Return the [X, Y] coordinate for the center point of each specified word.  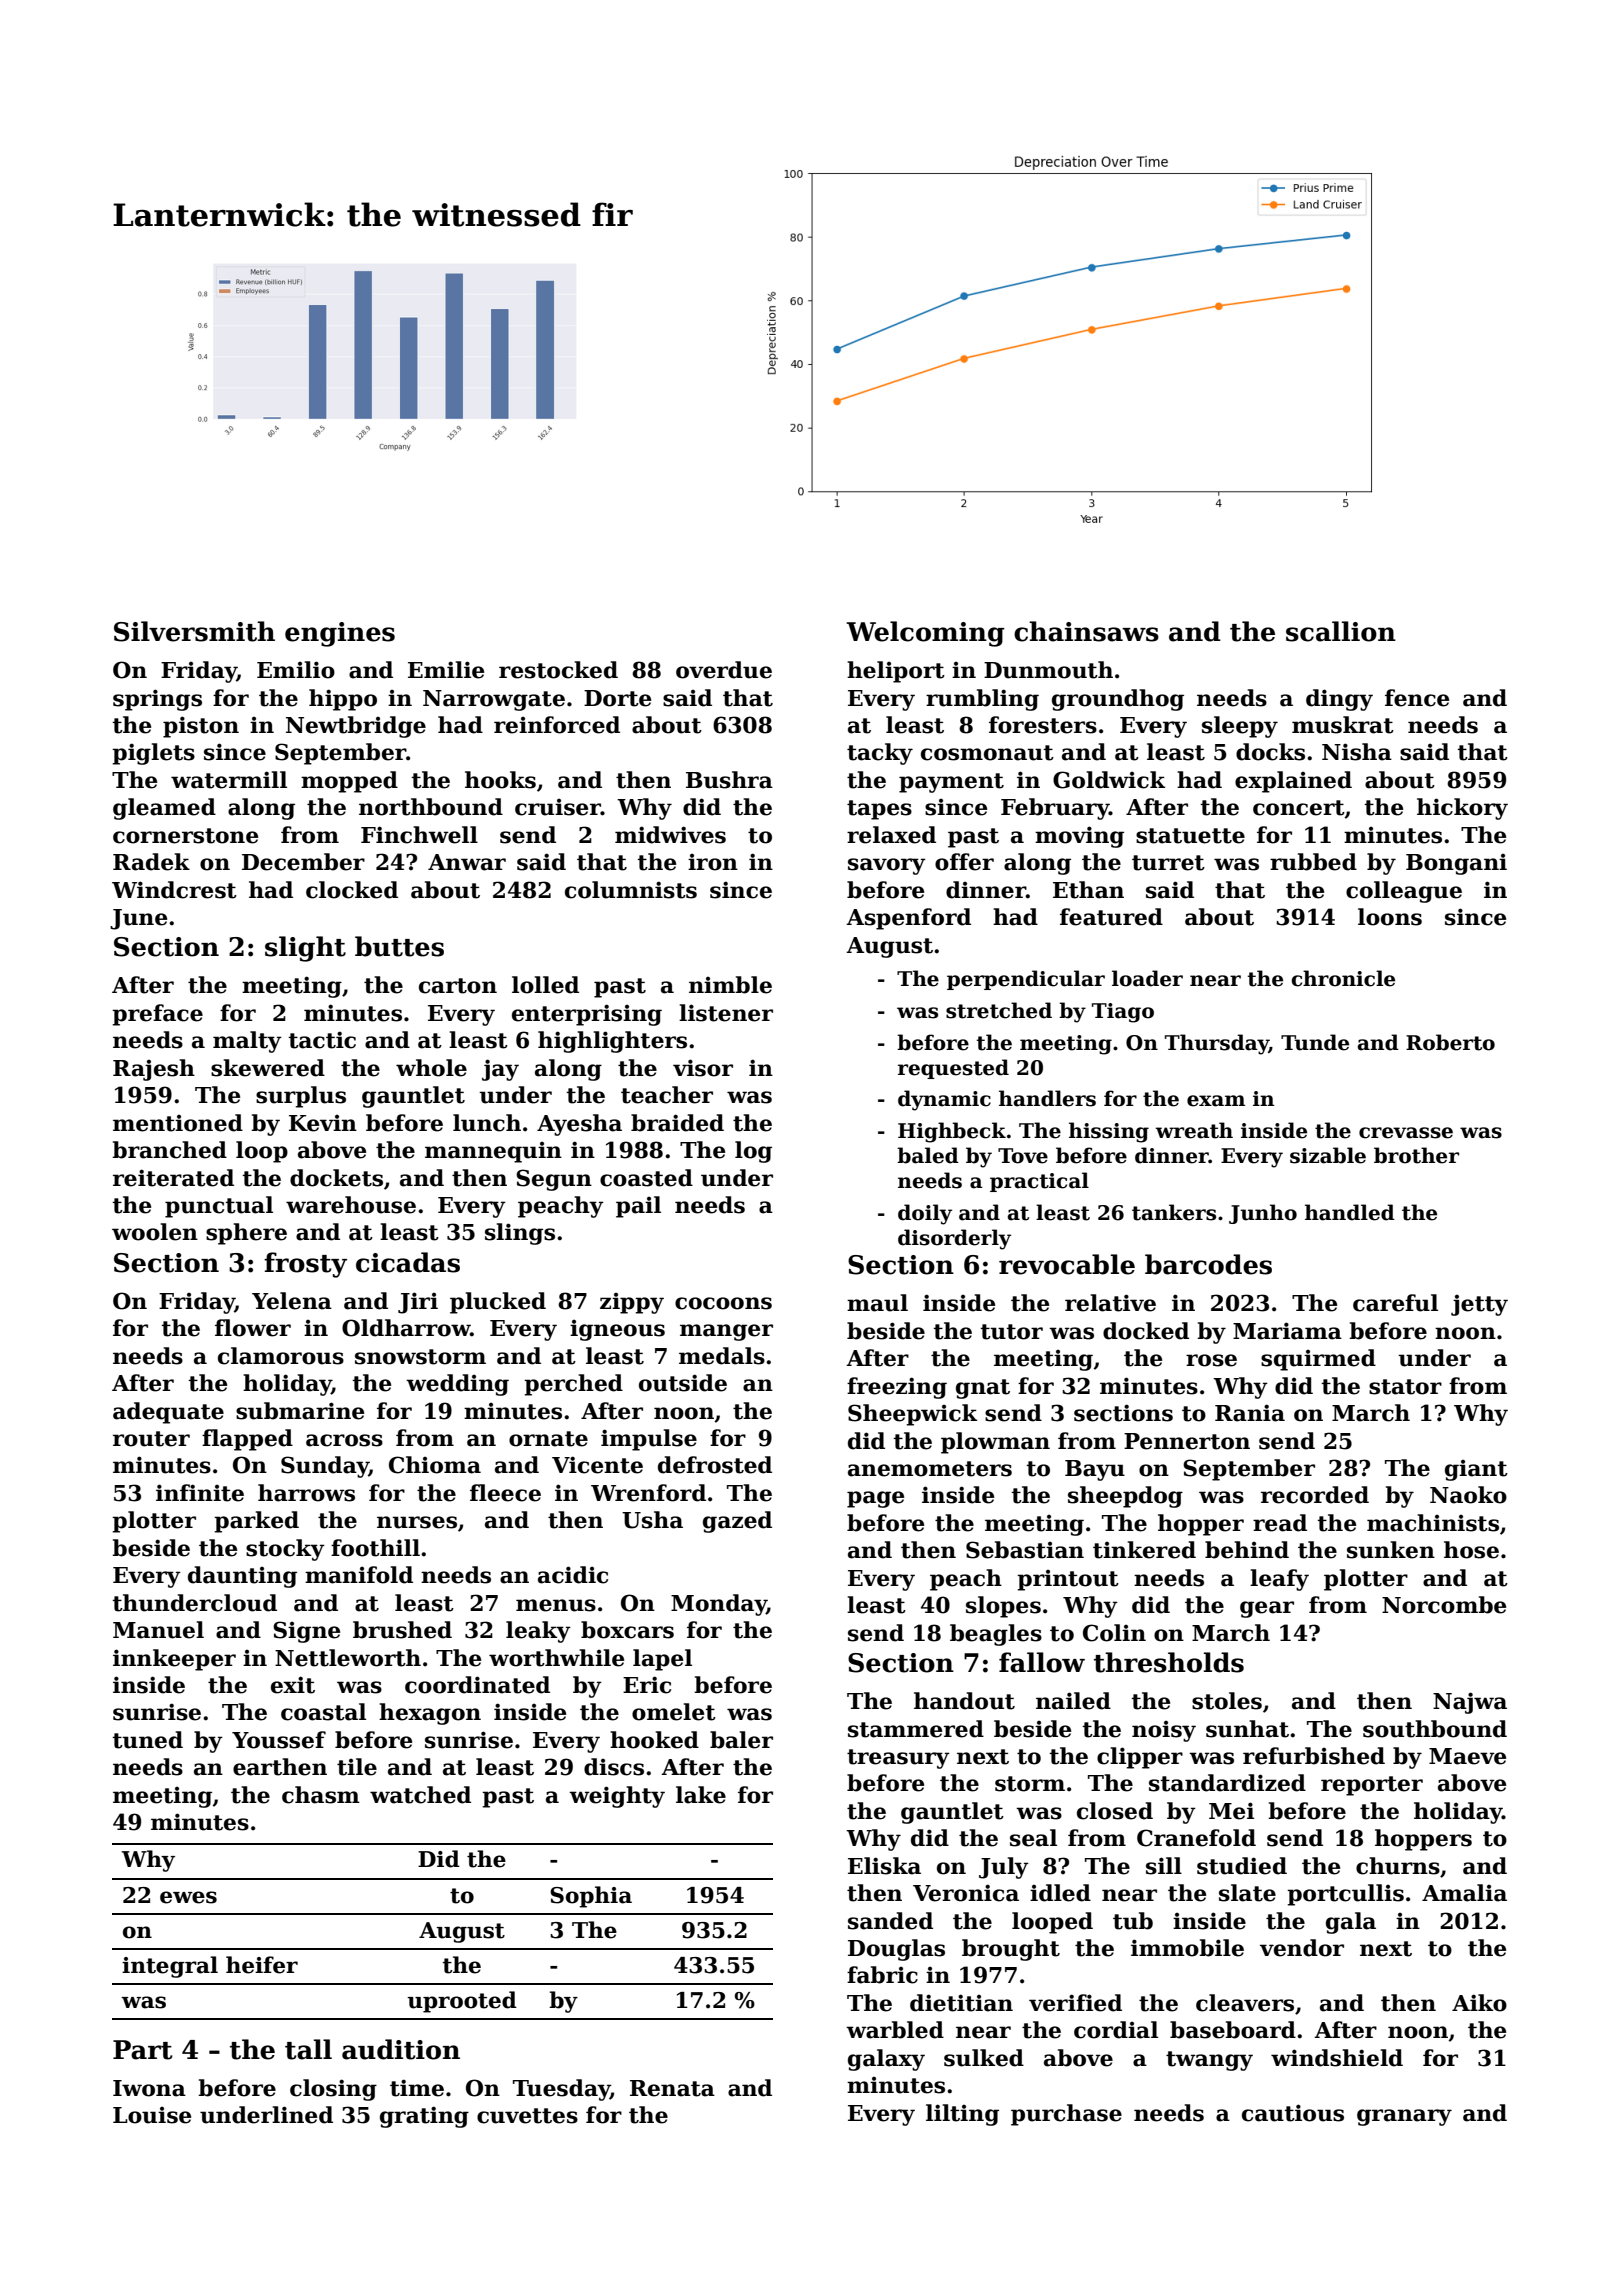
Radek [151, 862]
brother [1416, 1155]
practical [1039, 1182]
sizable [1328, 1155]
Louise [152, 2115]
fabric [882, 1975]
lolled [545, 985]
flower [253, 1328]
